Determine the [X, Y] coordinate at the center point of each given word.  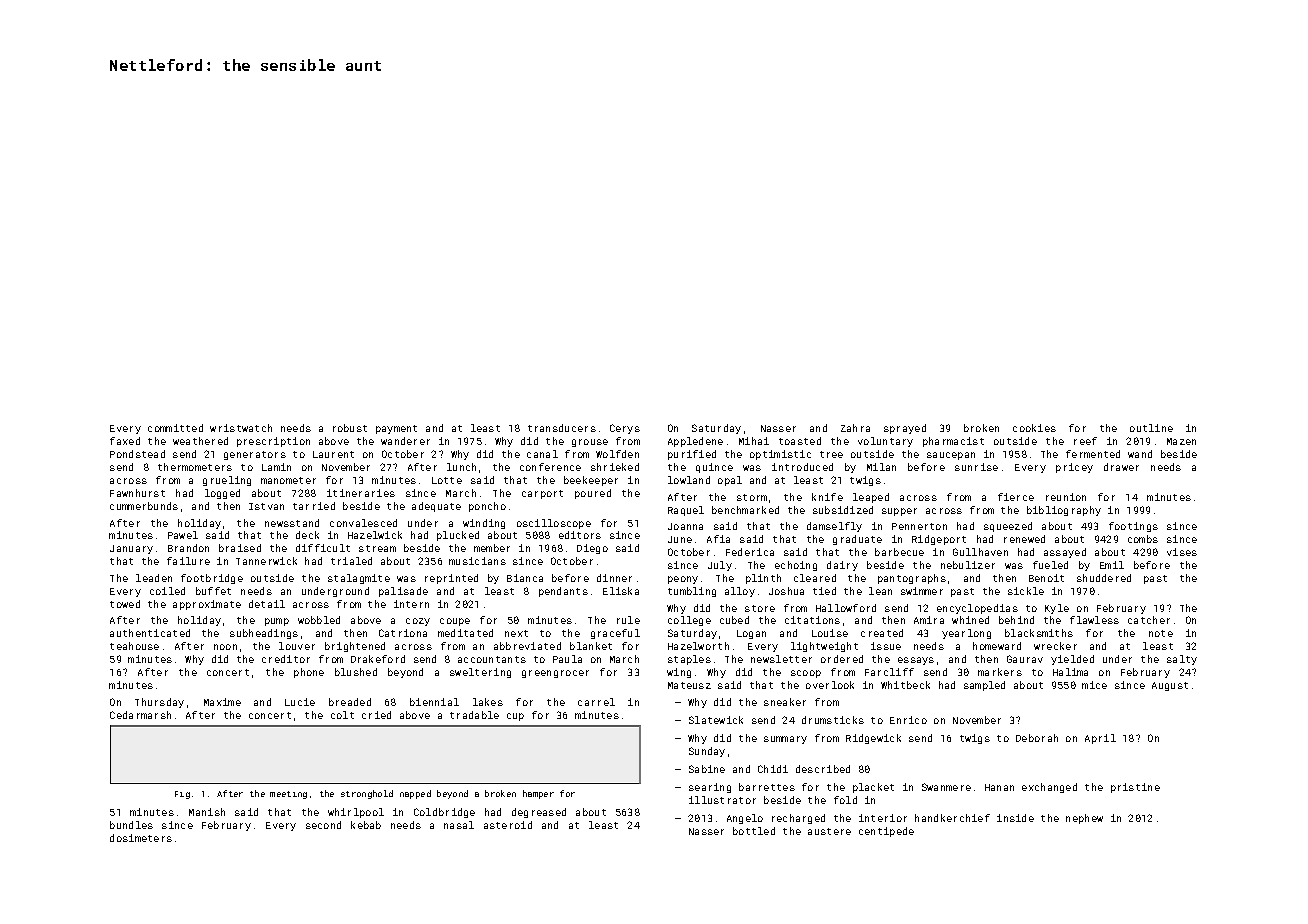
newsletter [781, 659]
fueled [1050, 565]
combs [1143, 539]
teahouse [134, 646]
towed [125, 604]
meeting [288, 795]
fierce [1016, 497]
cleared [815, 578]
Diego [592, 549]
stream [377, 548]
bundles [131, 825]
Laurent [333, 454]
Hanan [999, 787]
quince [714, 468]
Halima [1070, 672]
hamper [538, 794]
